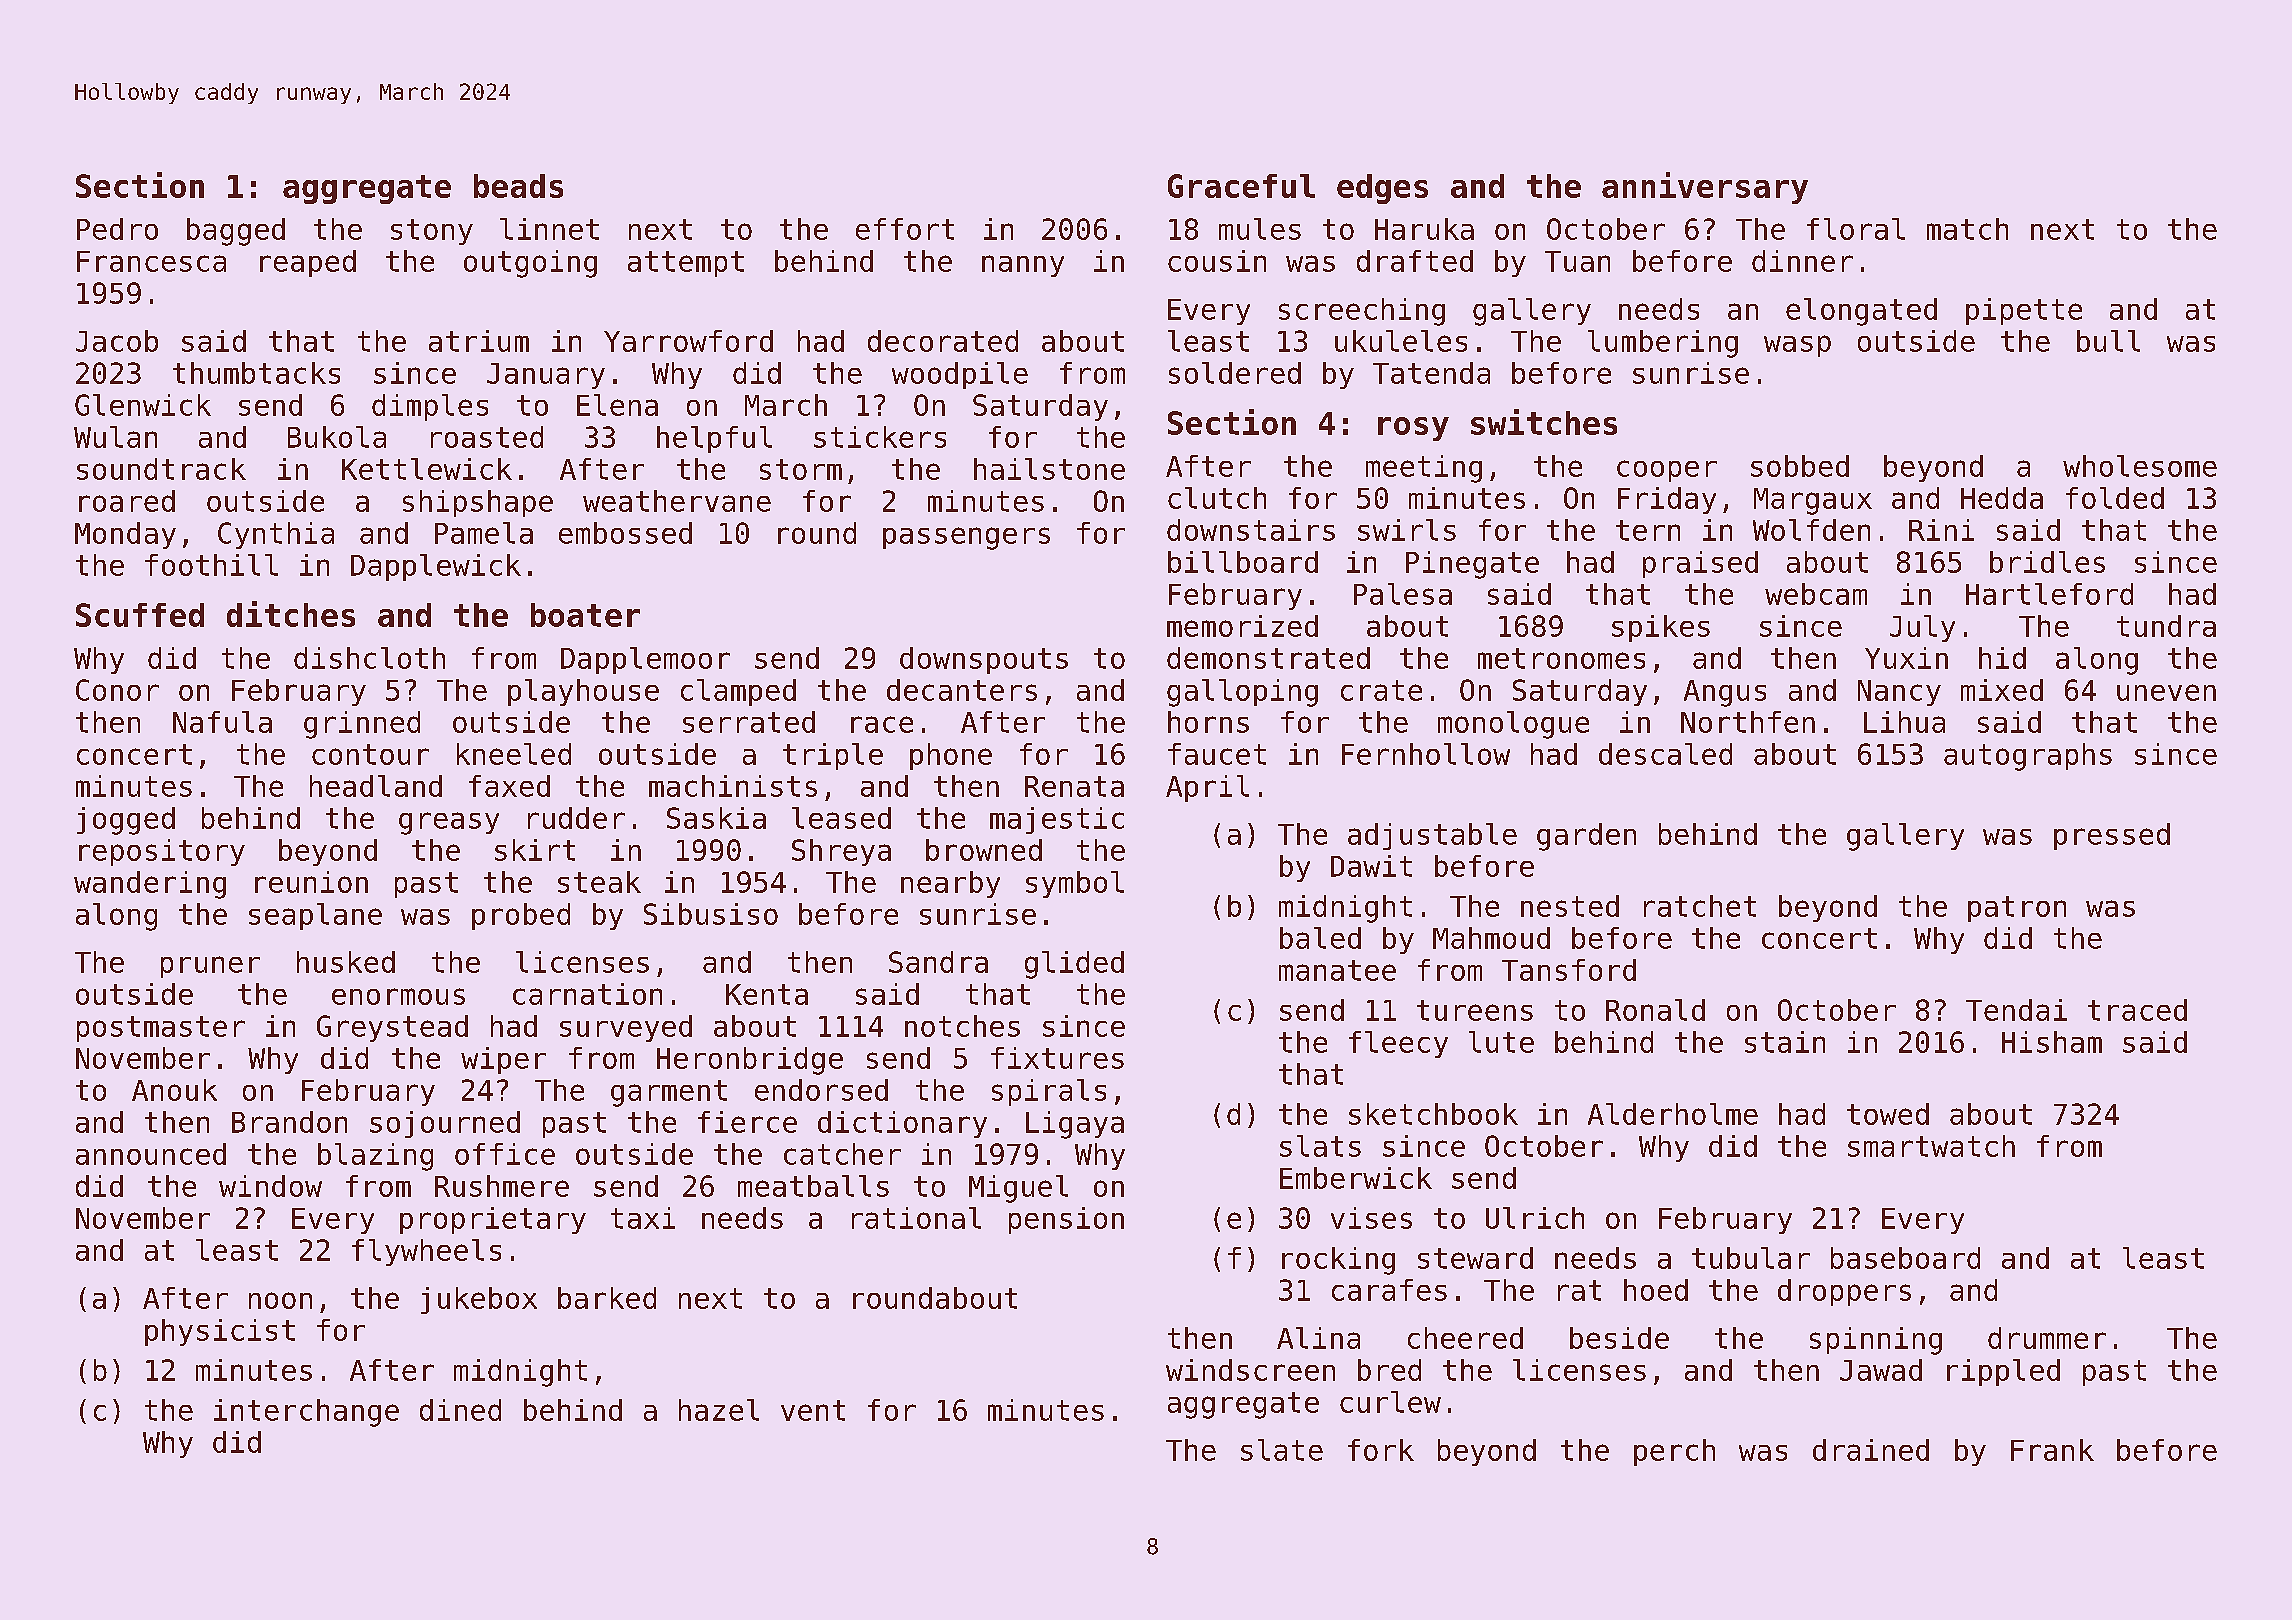 The image size is (2292, 1620). I want to click on garden, so click(1586, 837).
